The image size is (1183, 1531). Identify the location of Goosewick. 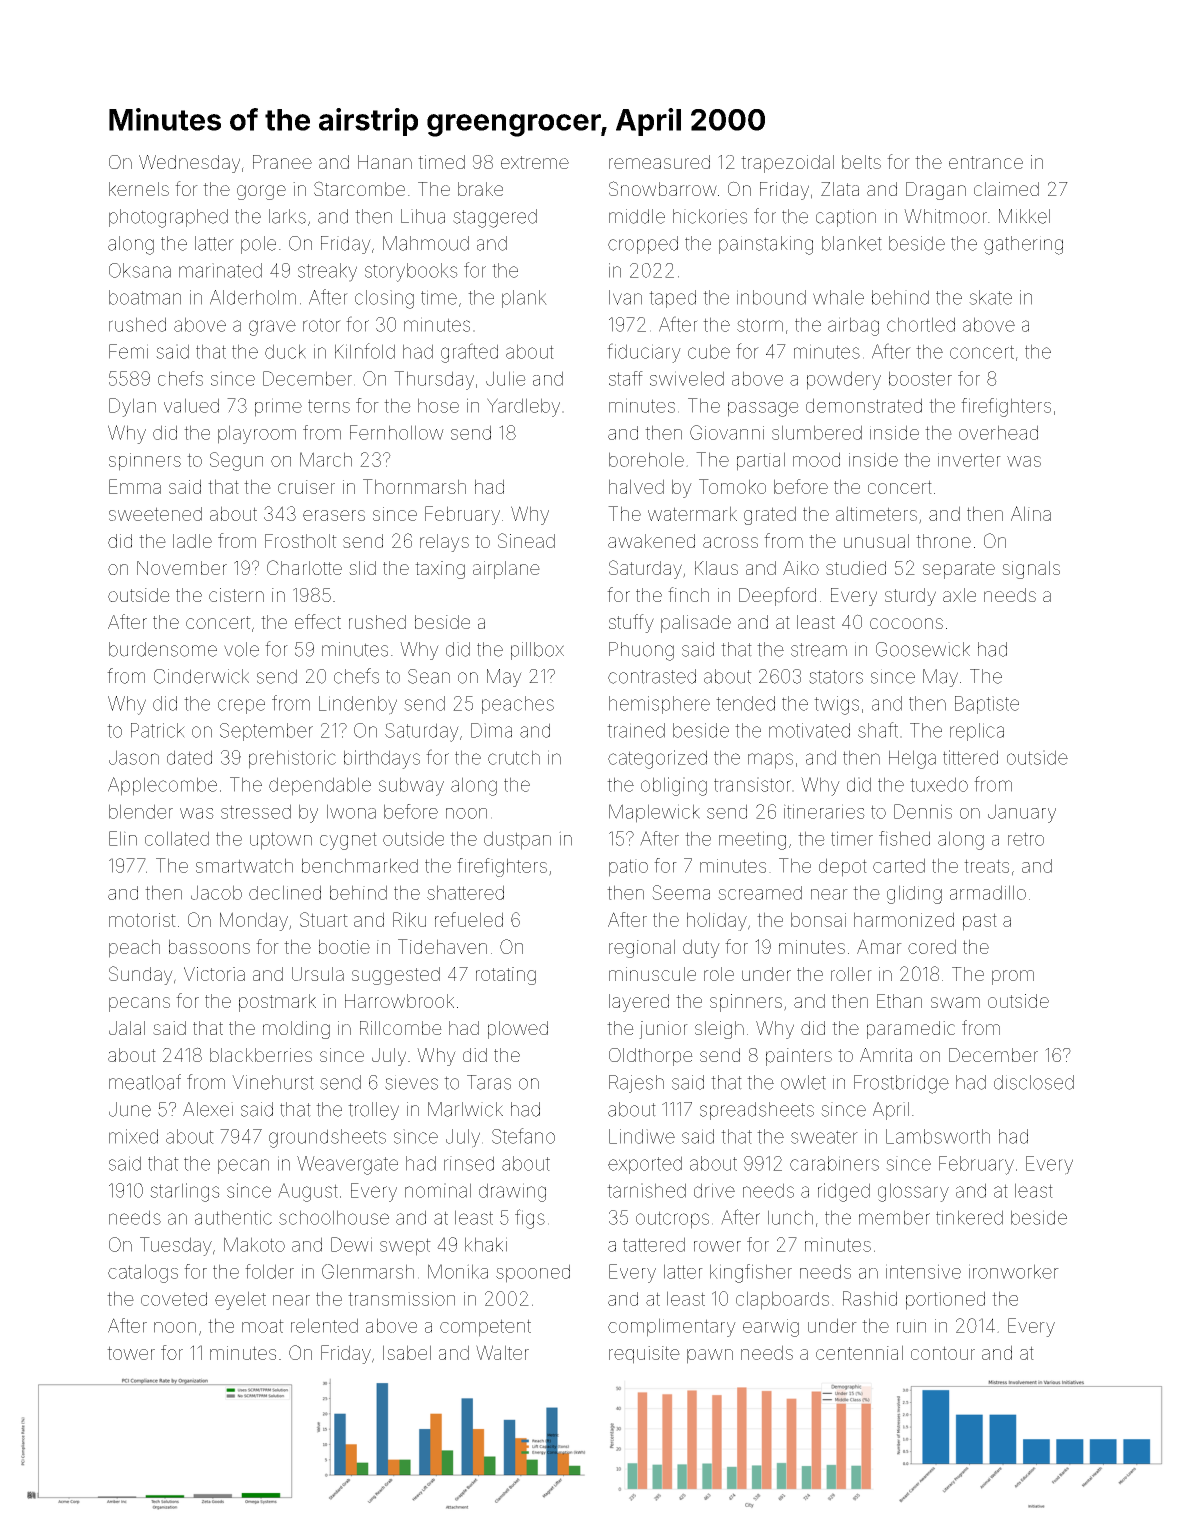
(923, 649).
